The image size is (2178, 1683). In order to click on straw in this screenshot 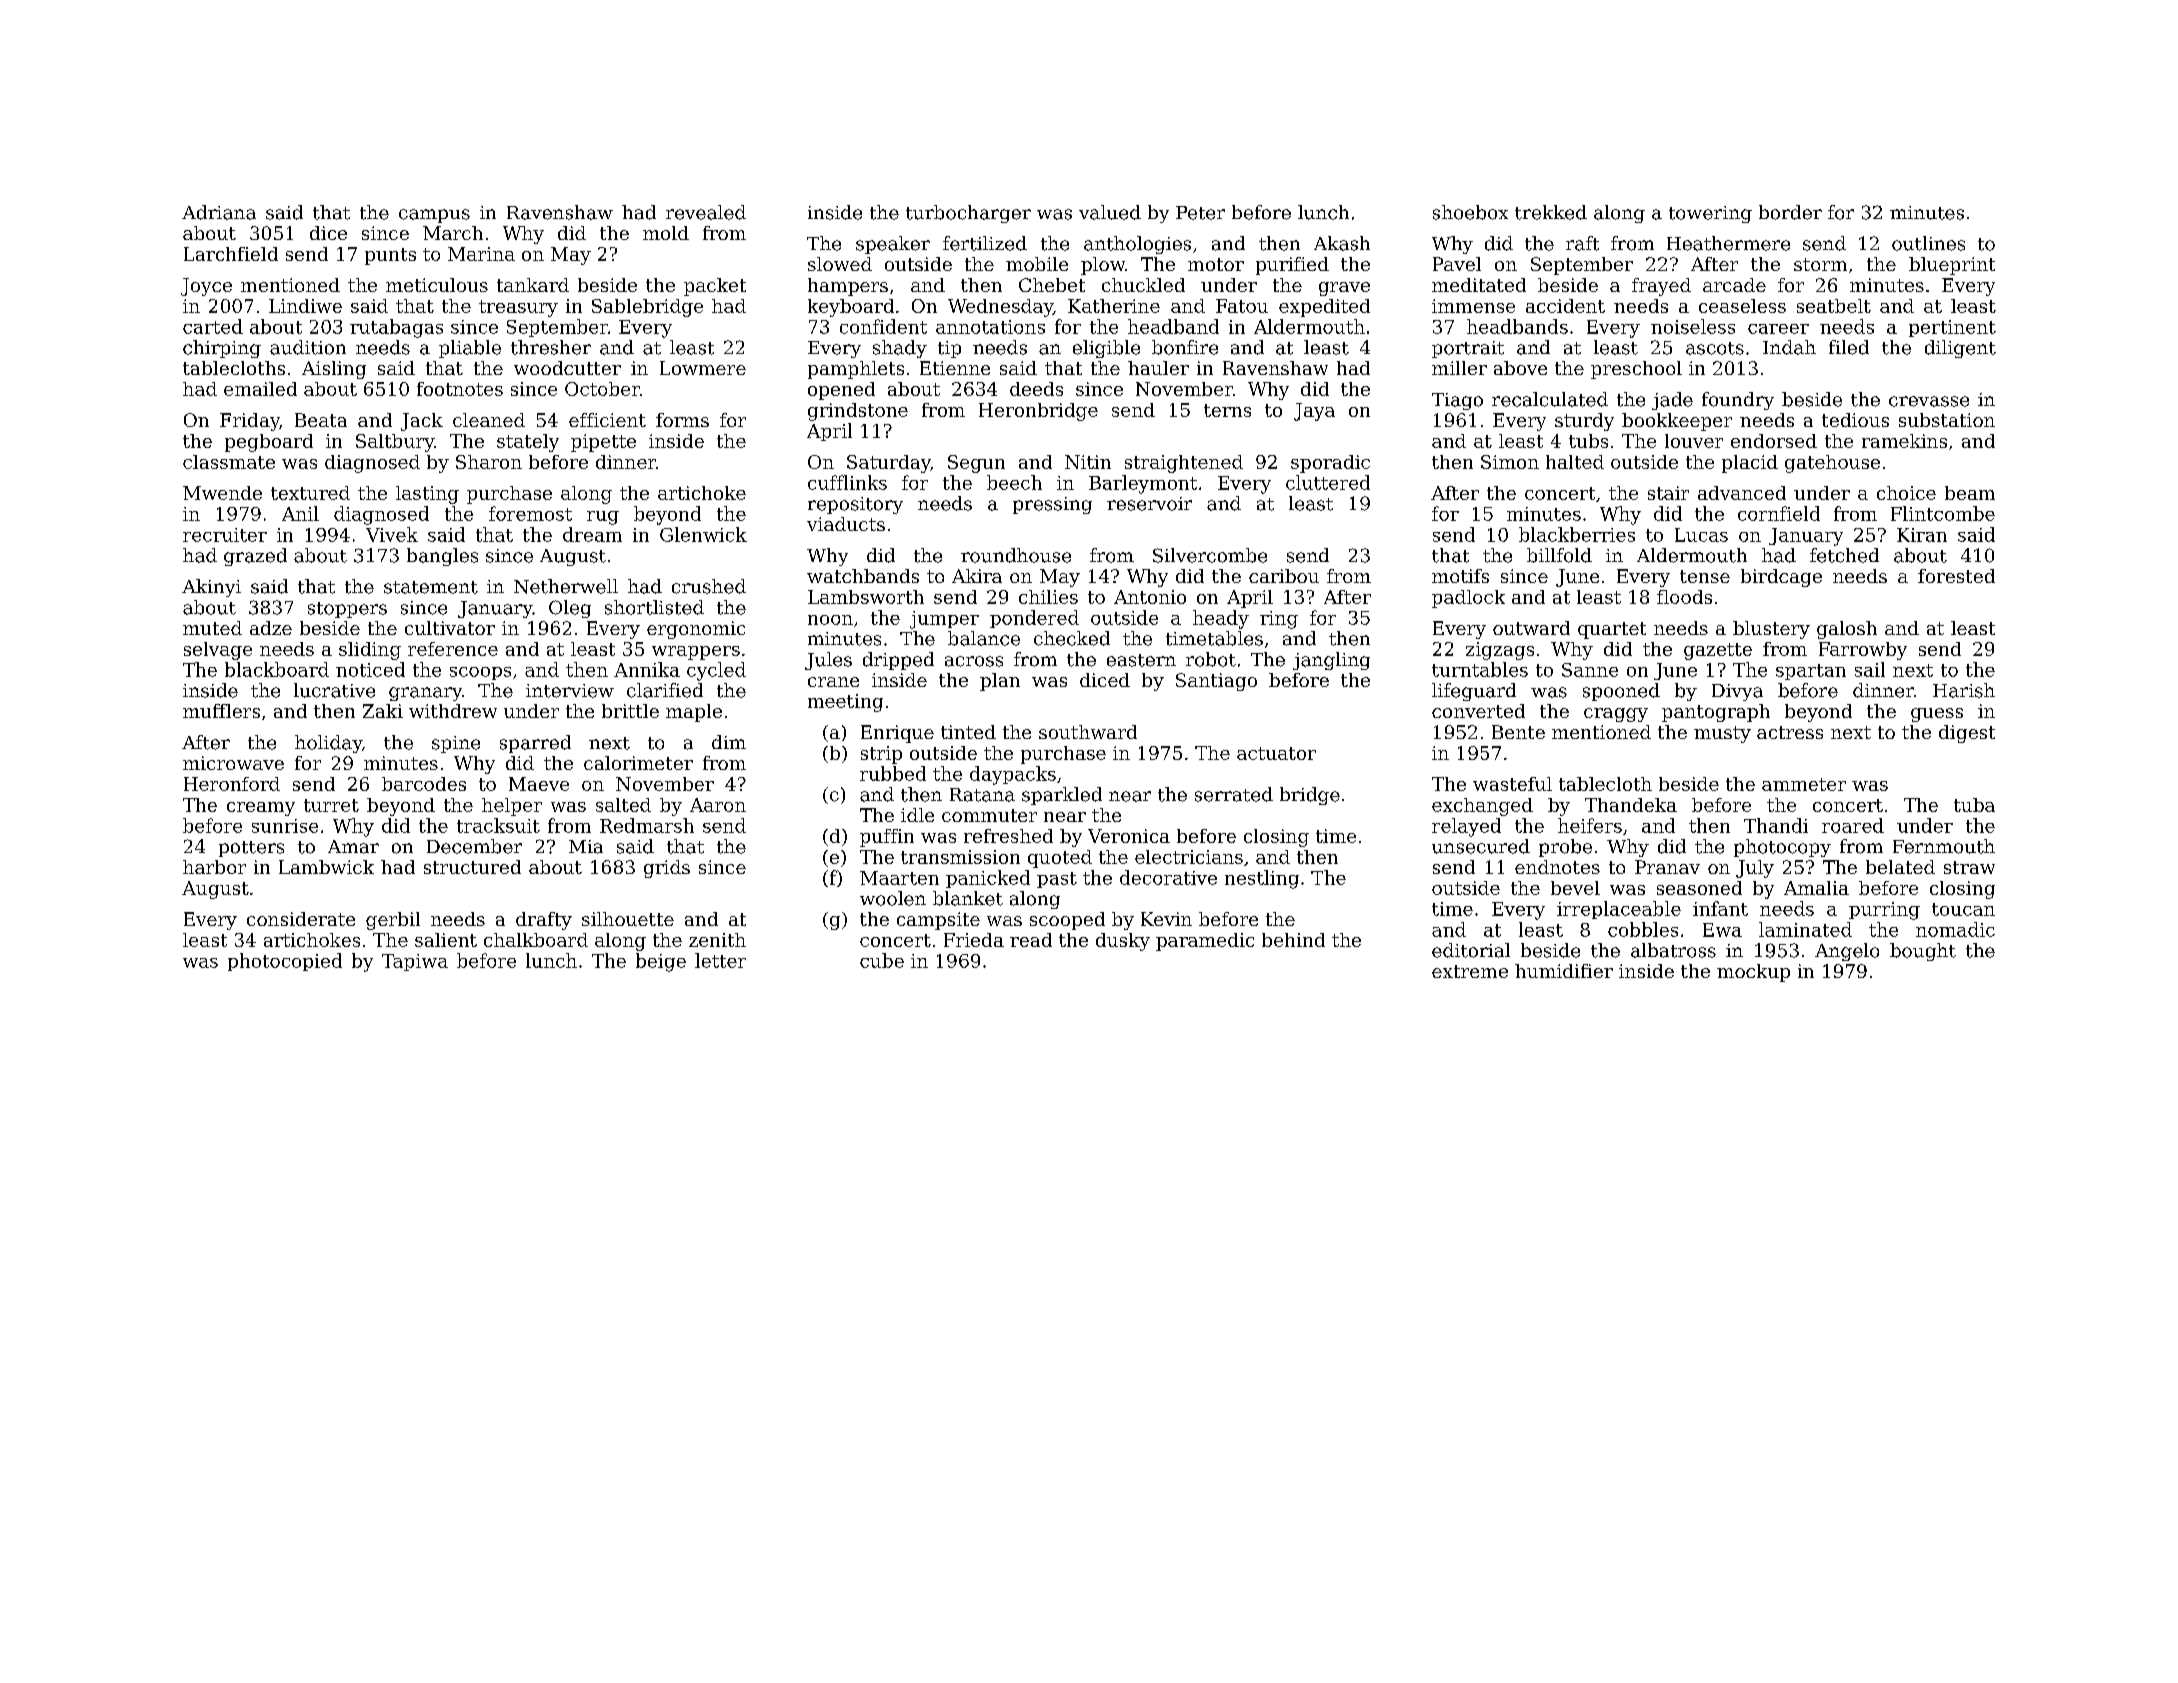, I will do `click(1969, 867)`.
